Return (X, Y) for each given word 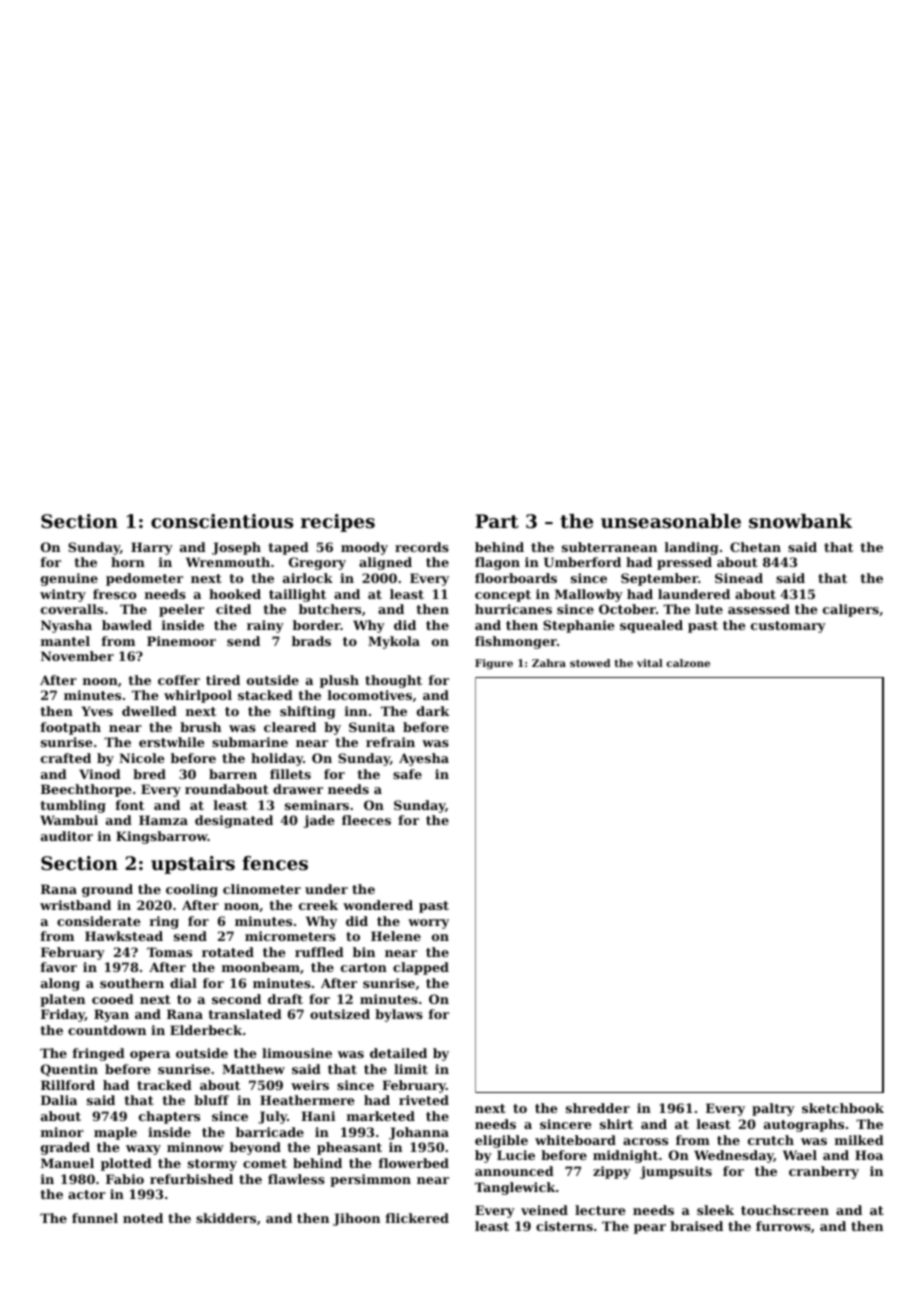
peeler (181, 610)
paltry (773, 1109)
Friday (63, 1015)
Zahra (549, 663)
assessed (759, 609)
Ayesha (424, 759)
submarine (250, 742)
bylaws (399, 1015)
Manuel (67, 1163)
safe (407, 774)
